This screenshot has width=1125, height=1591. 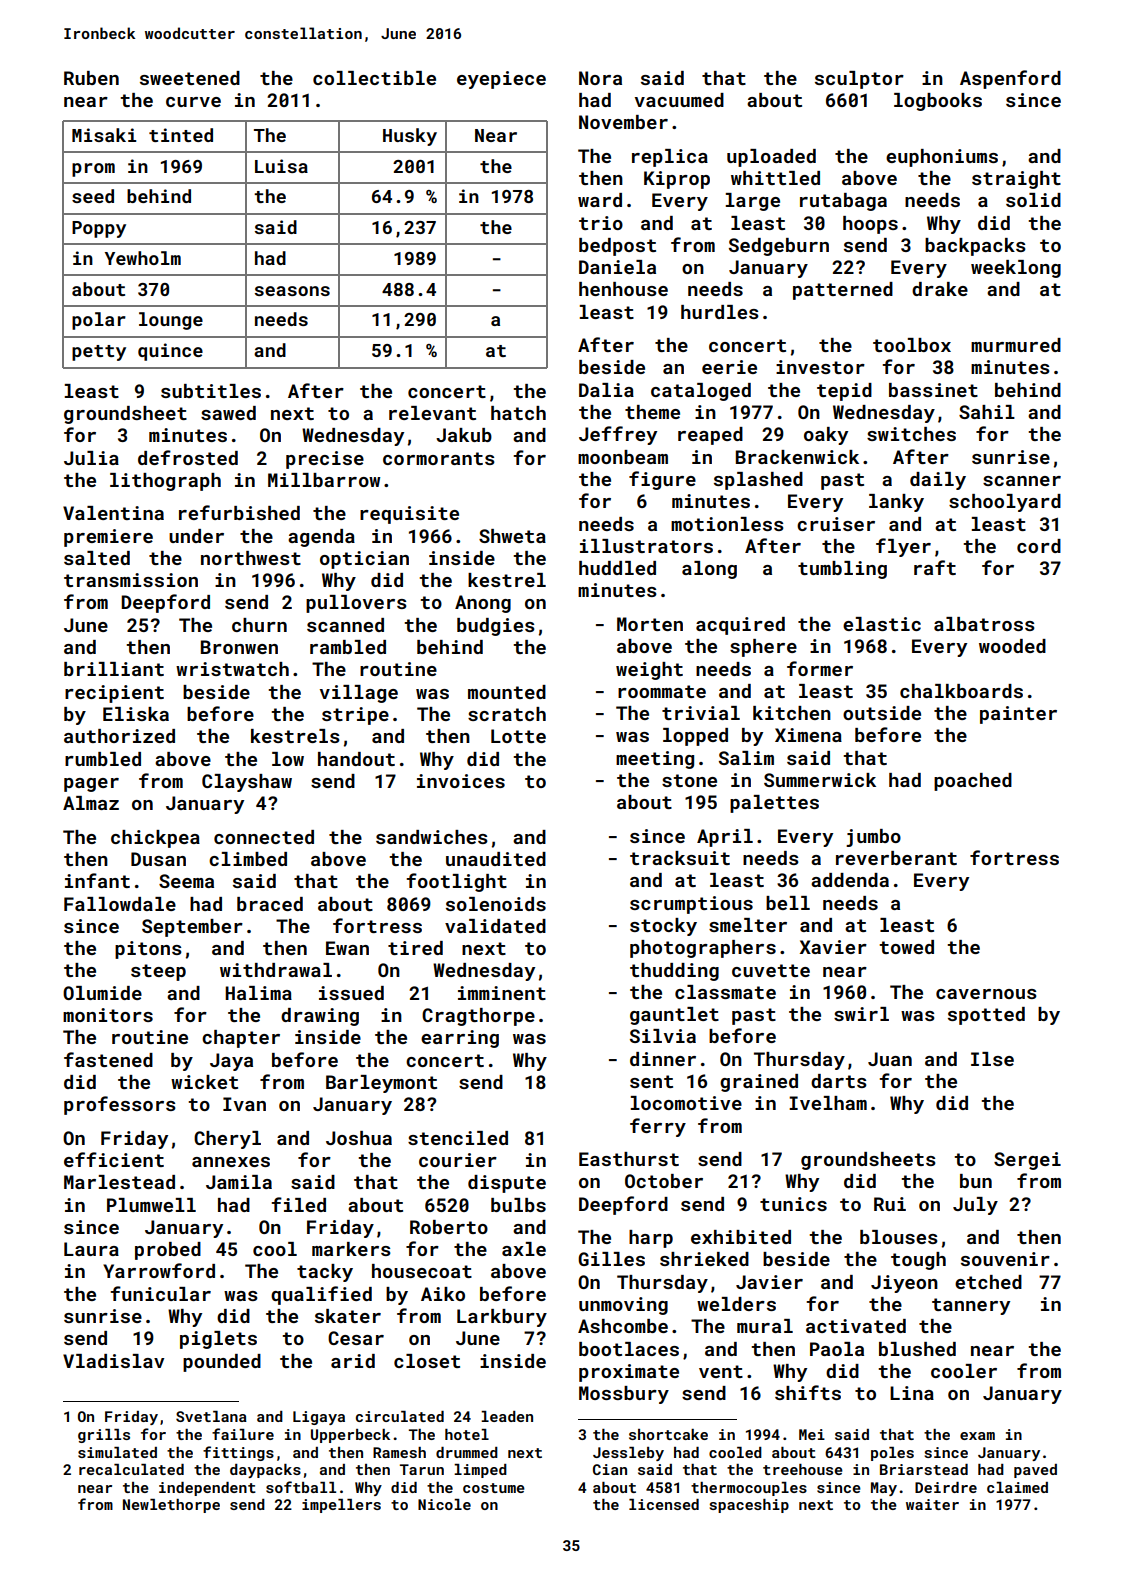 I want to click on polar, so click(x=99, y=321).
